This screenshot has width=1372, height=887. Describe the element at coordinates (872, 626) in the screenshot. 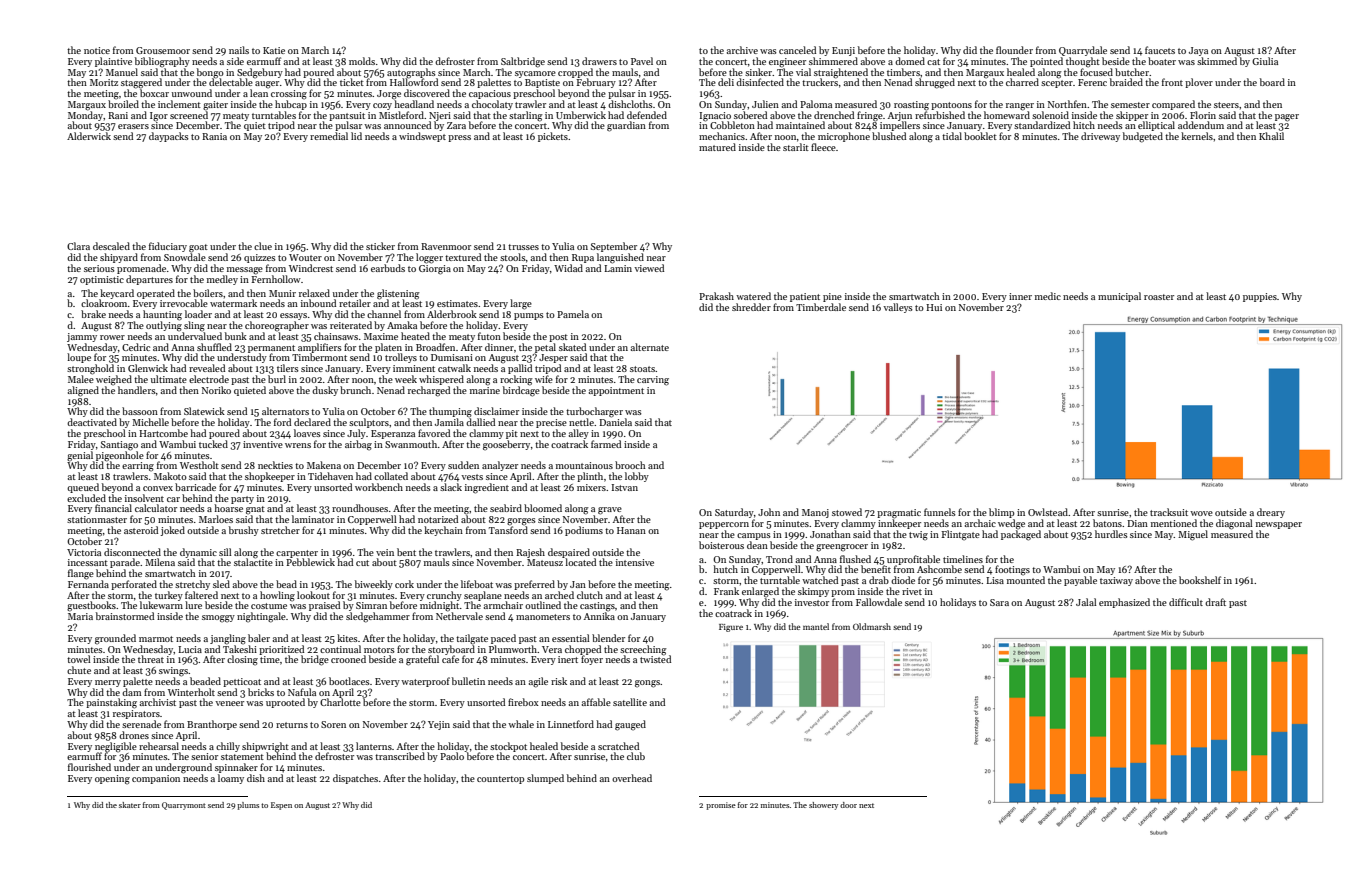

I see `Oldmarsh` at that location.
